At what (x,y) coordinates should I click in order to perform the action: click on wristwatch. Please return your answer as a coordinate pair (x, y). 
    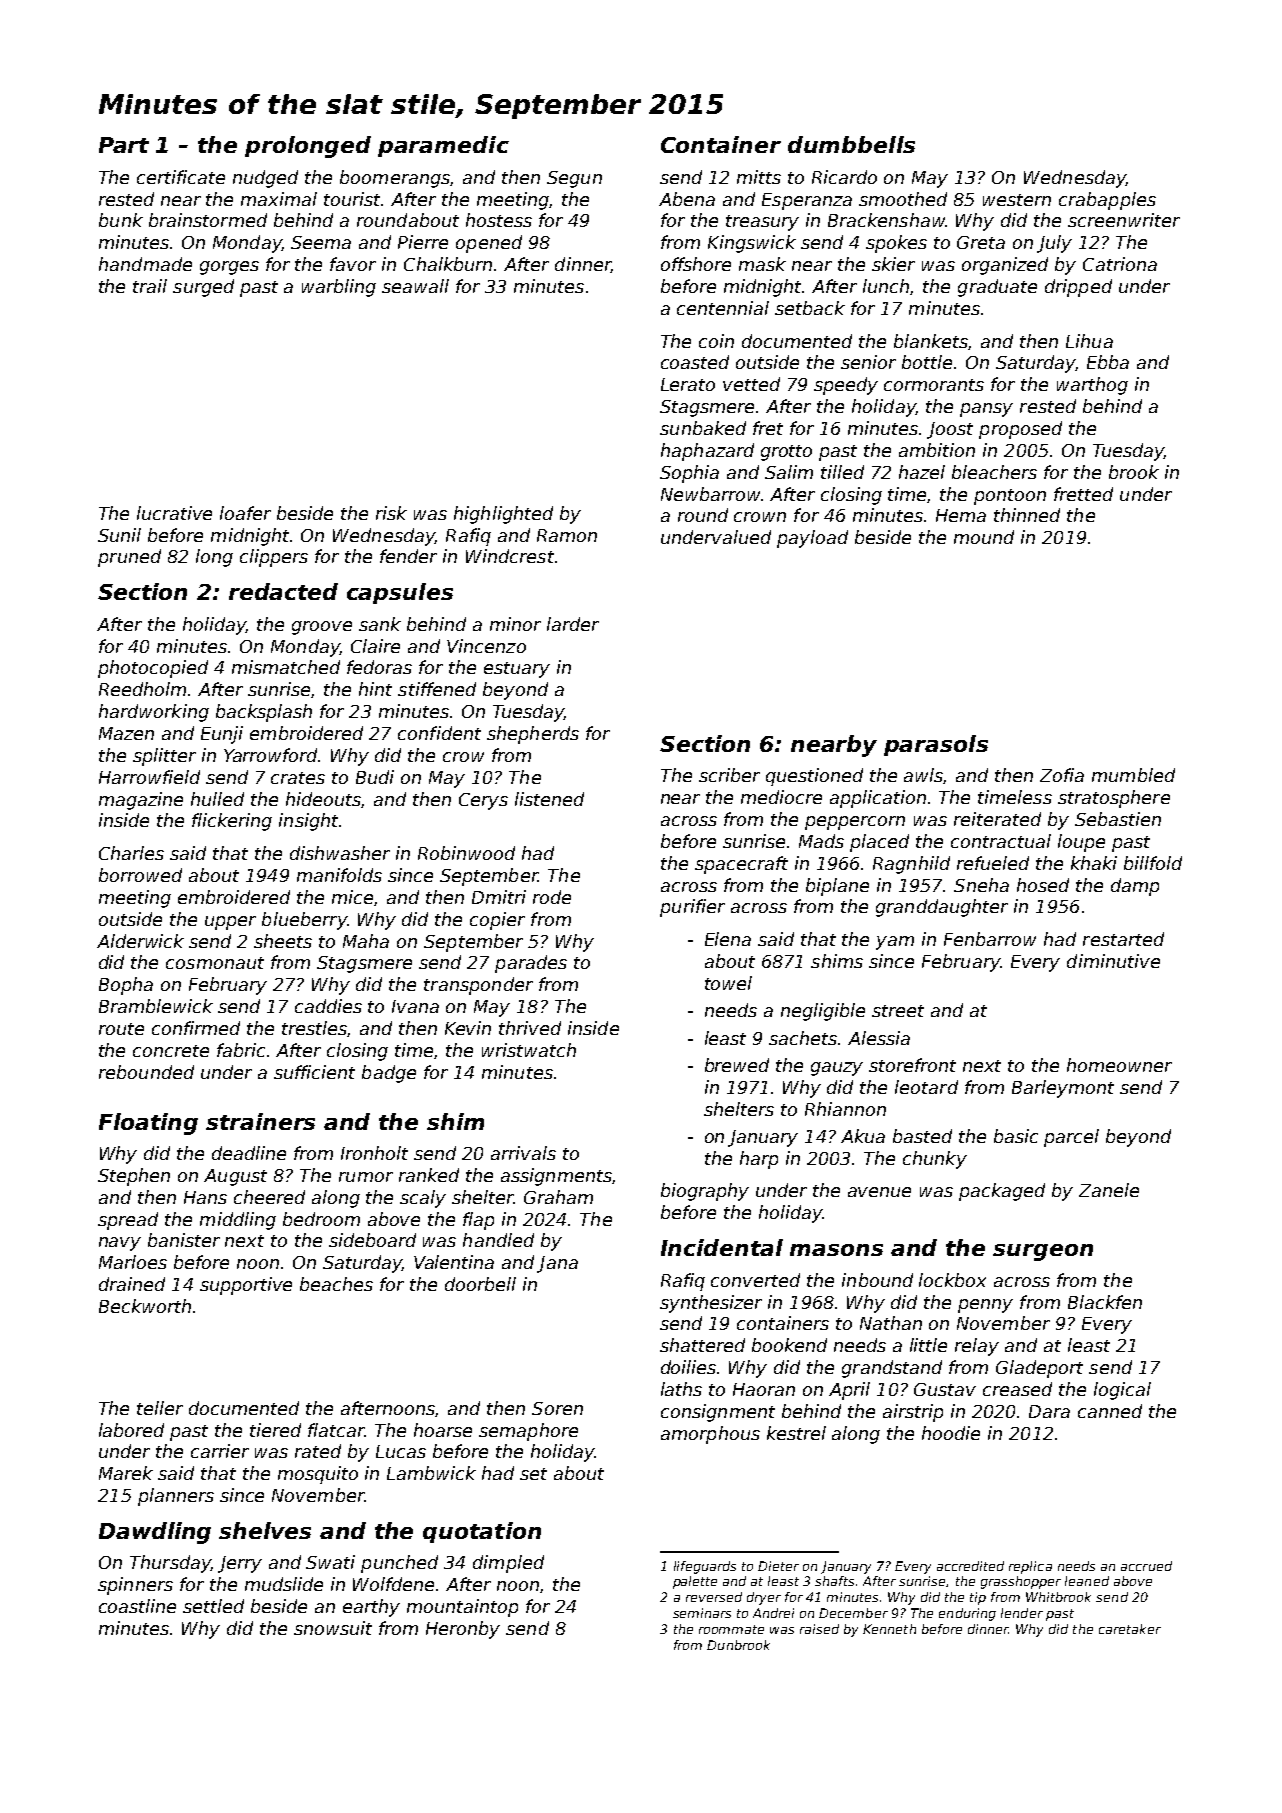
    Looking at the image, I should click on (529, 1050).
